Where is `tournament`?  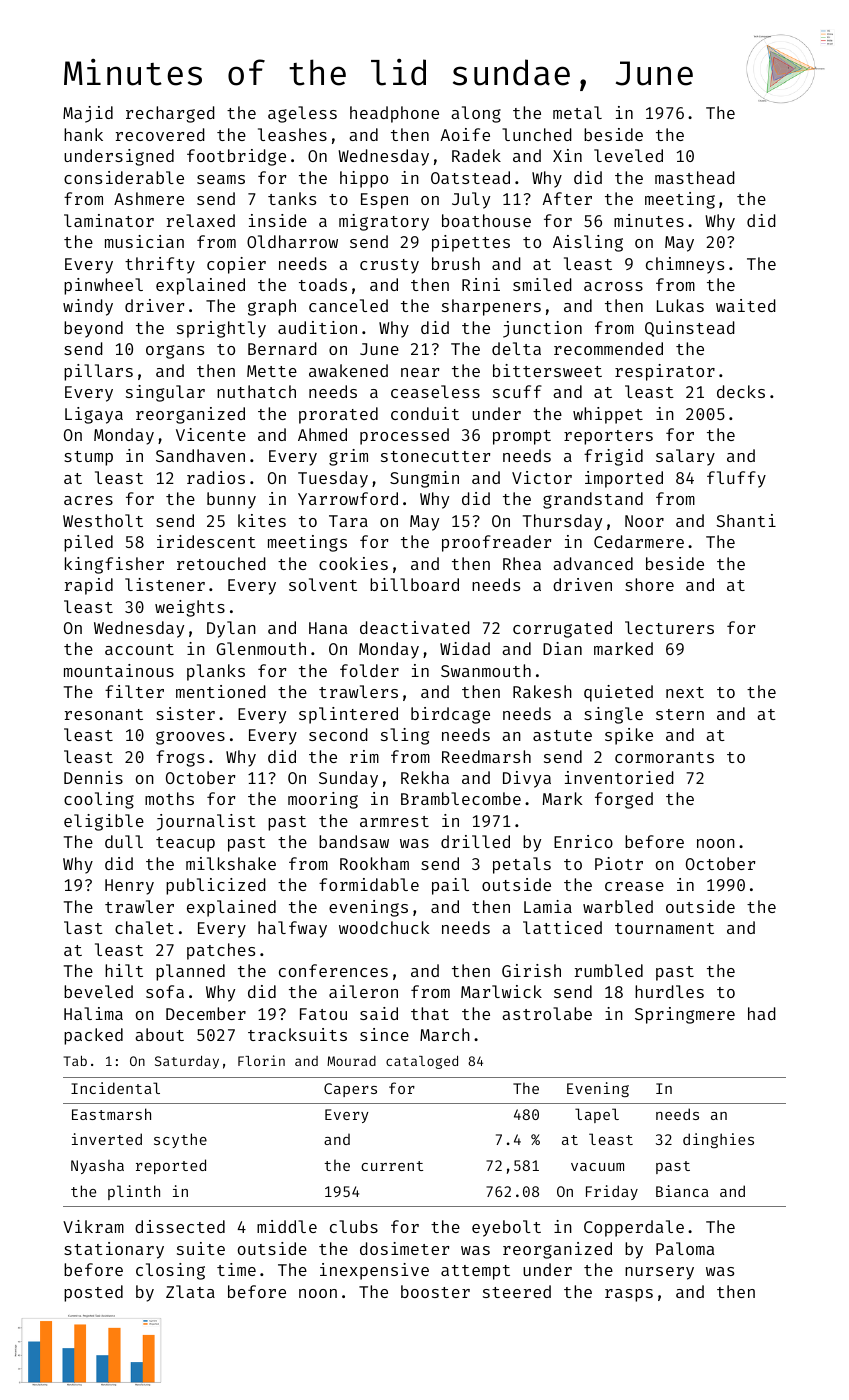
tournament is located at coordinates (664, 928).
